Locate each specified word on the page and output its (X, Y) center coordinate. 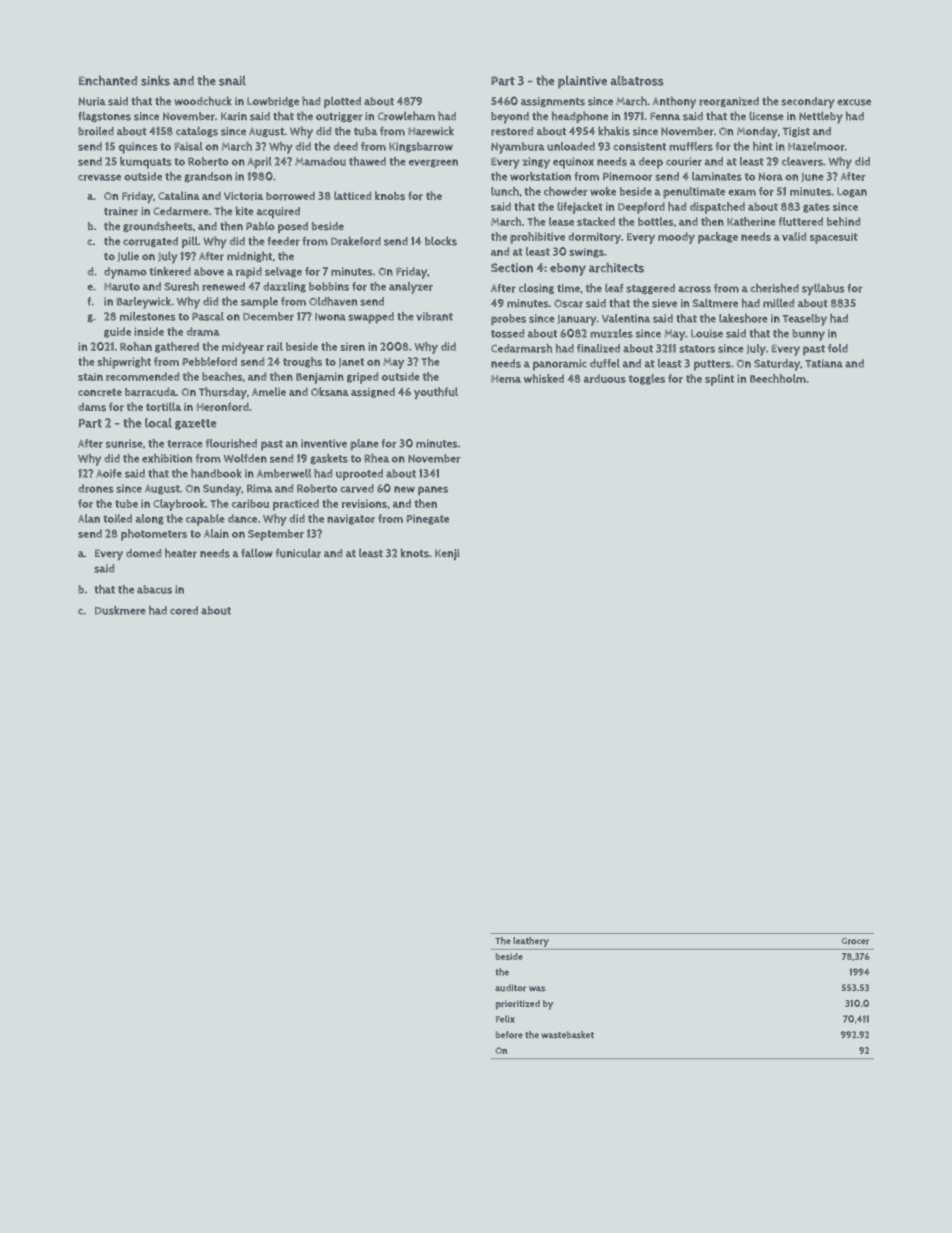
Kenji (447, 554)
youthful (436, 393)
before (509, 1035)
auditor (510, 988)
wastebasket (567, 1035)
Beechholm (778, 378)
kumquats (146, 163)
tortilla (163, 407)
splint (719, 380)
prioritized (518, 1005)
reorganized (729, 102)
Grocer (855, 941)
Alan (89, 518)
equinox (573, 163)
